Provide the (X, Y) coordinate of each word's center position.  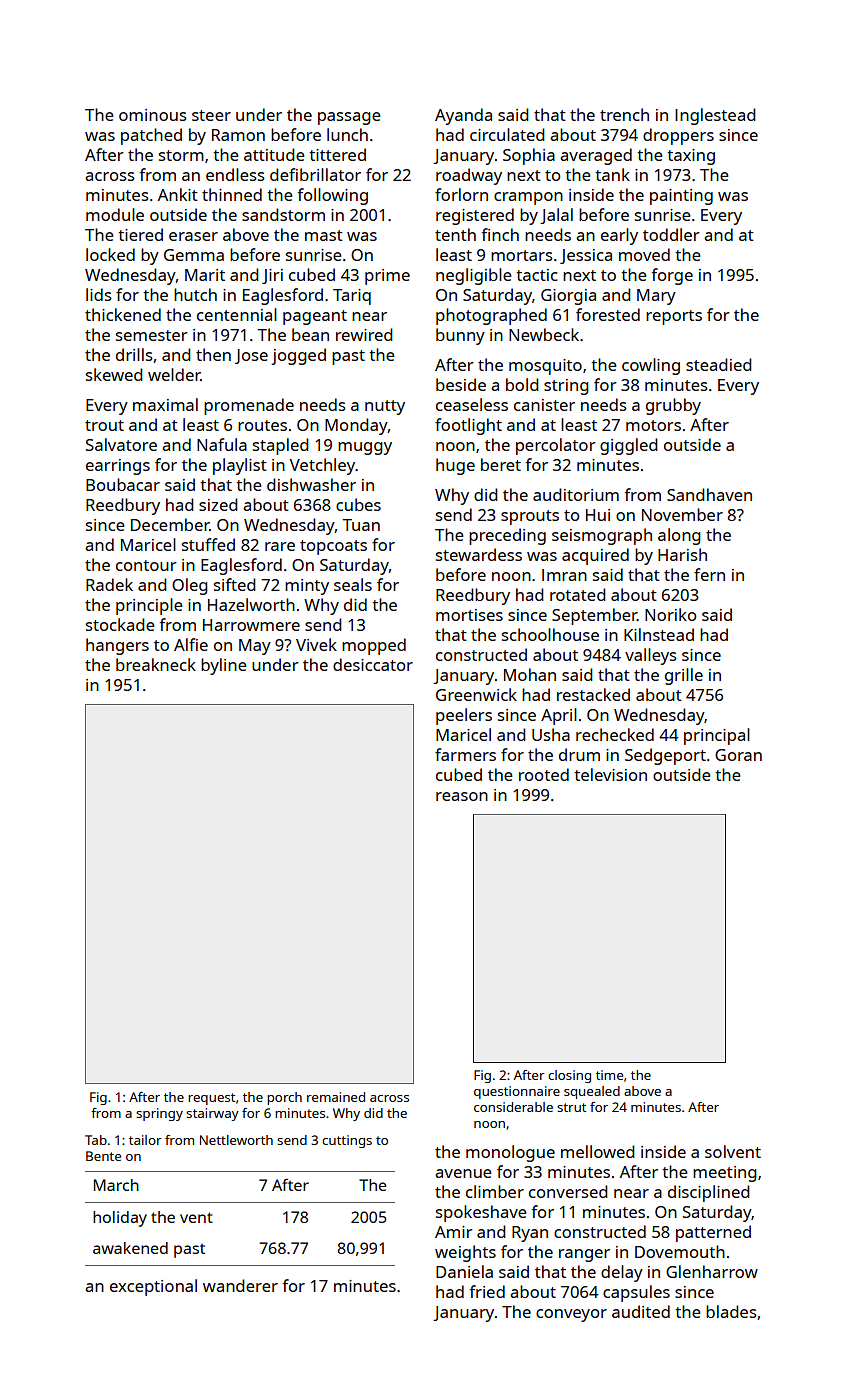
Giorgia (568, 297)
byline (224, 666)
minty (307, 587)
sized (218, 504)
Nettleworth (236, 1140)
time (609, 1075)
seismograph (602, 536)
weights (465, 1253)
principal (717, 736)
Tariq (352, 297)
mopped (374, 646)
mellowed (598, 1151)
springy (159, 1114)
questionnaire (517, 1092)
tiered (140, 234)
